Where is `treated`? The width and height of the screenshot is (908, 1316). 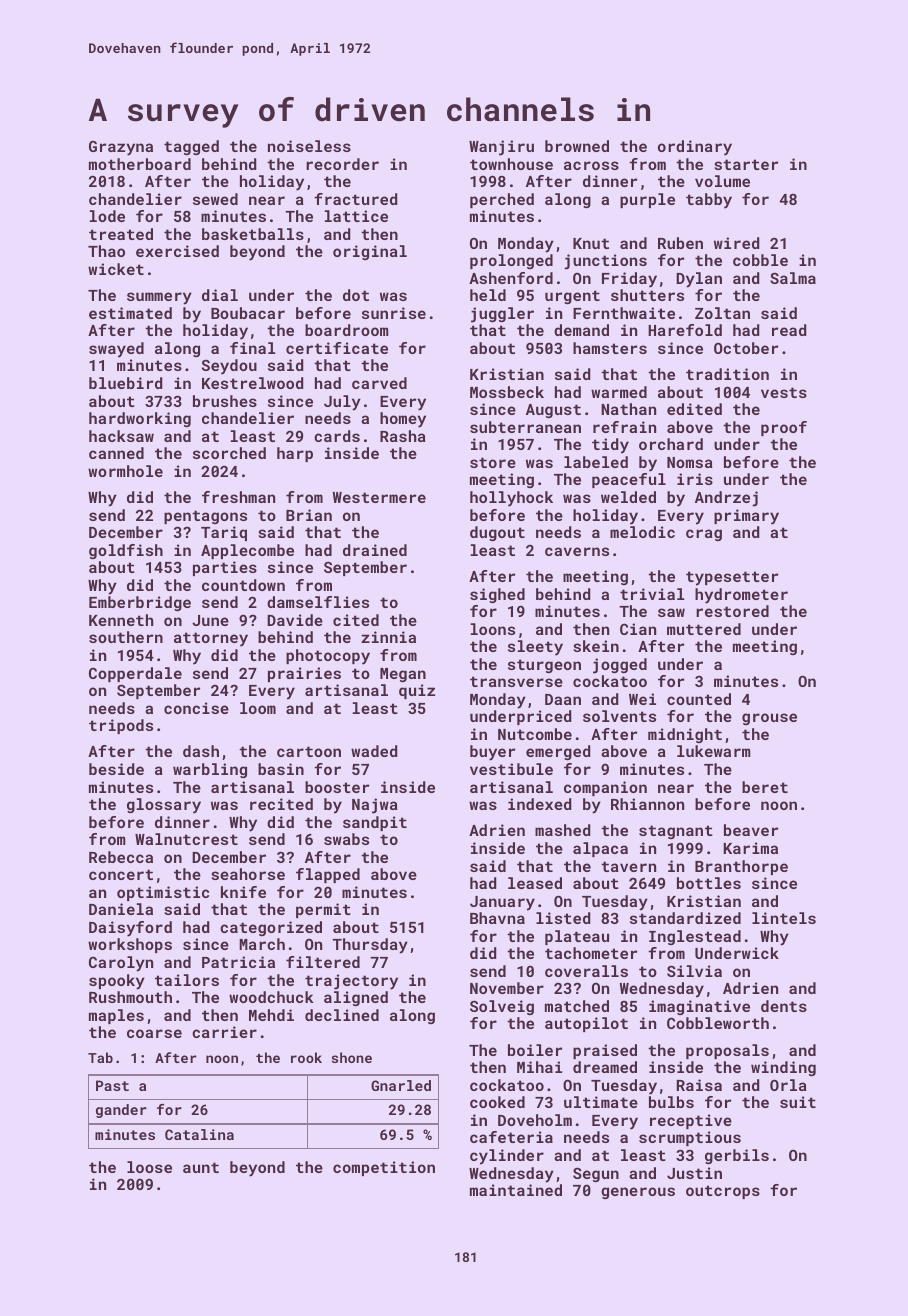 treated is located at coordinates (121, 234).
